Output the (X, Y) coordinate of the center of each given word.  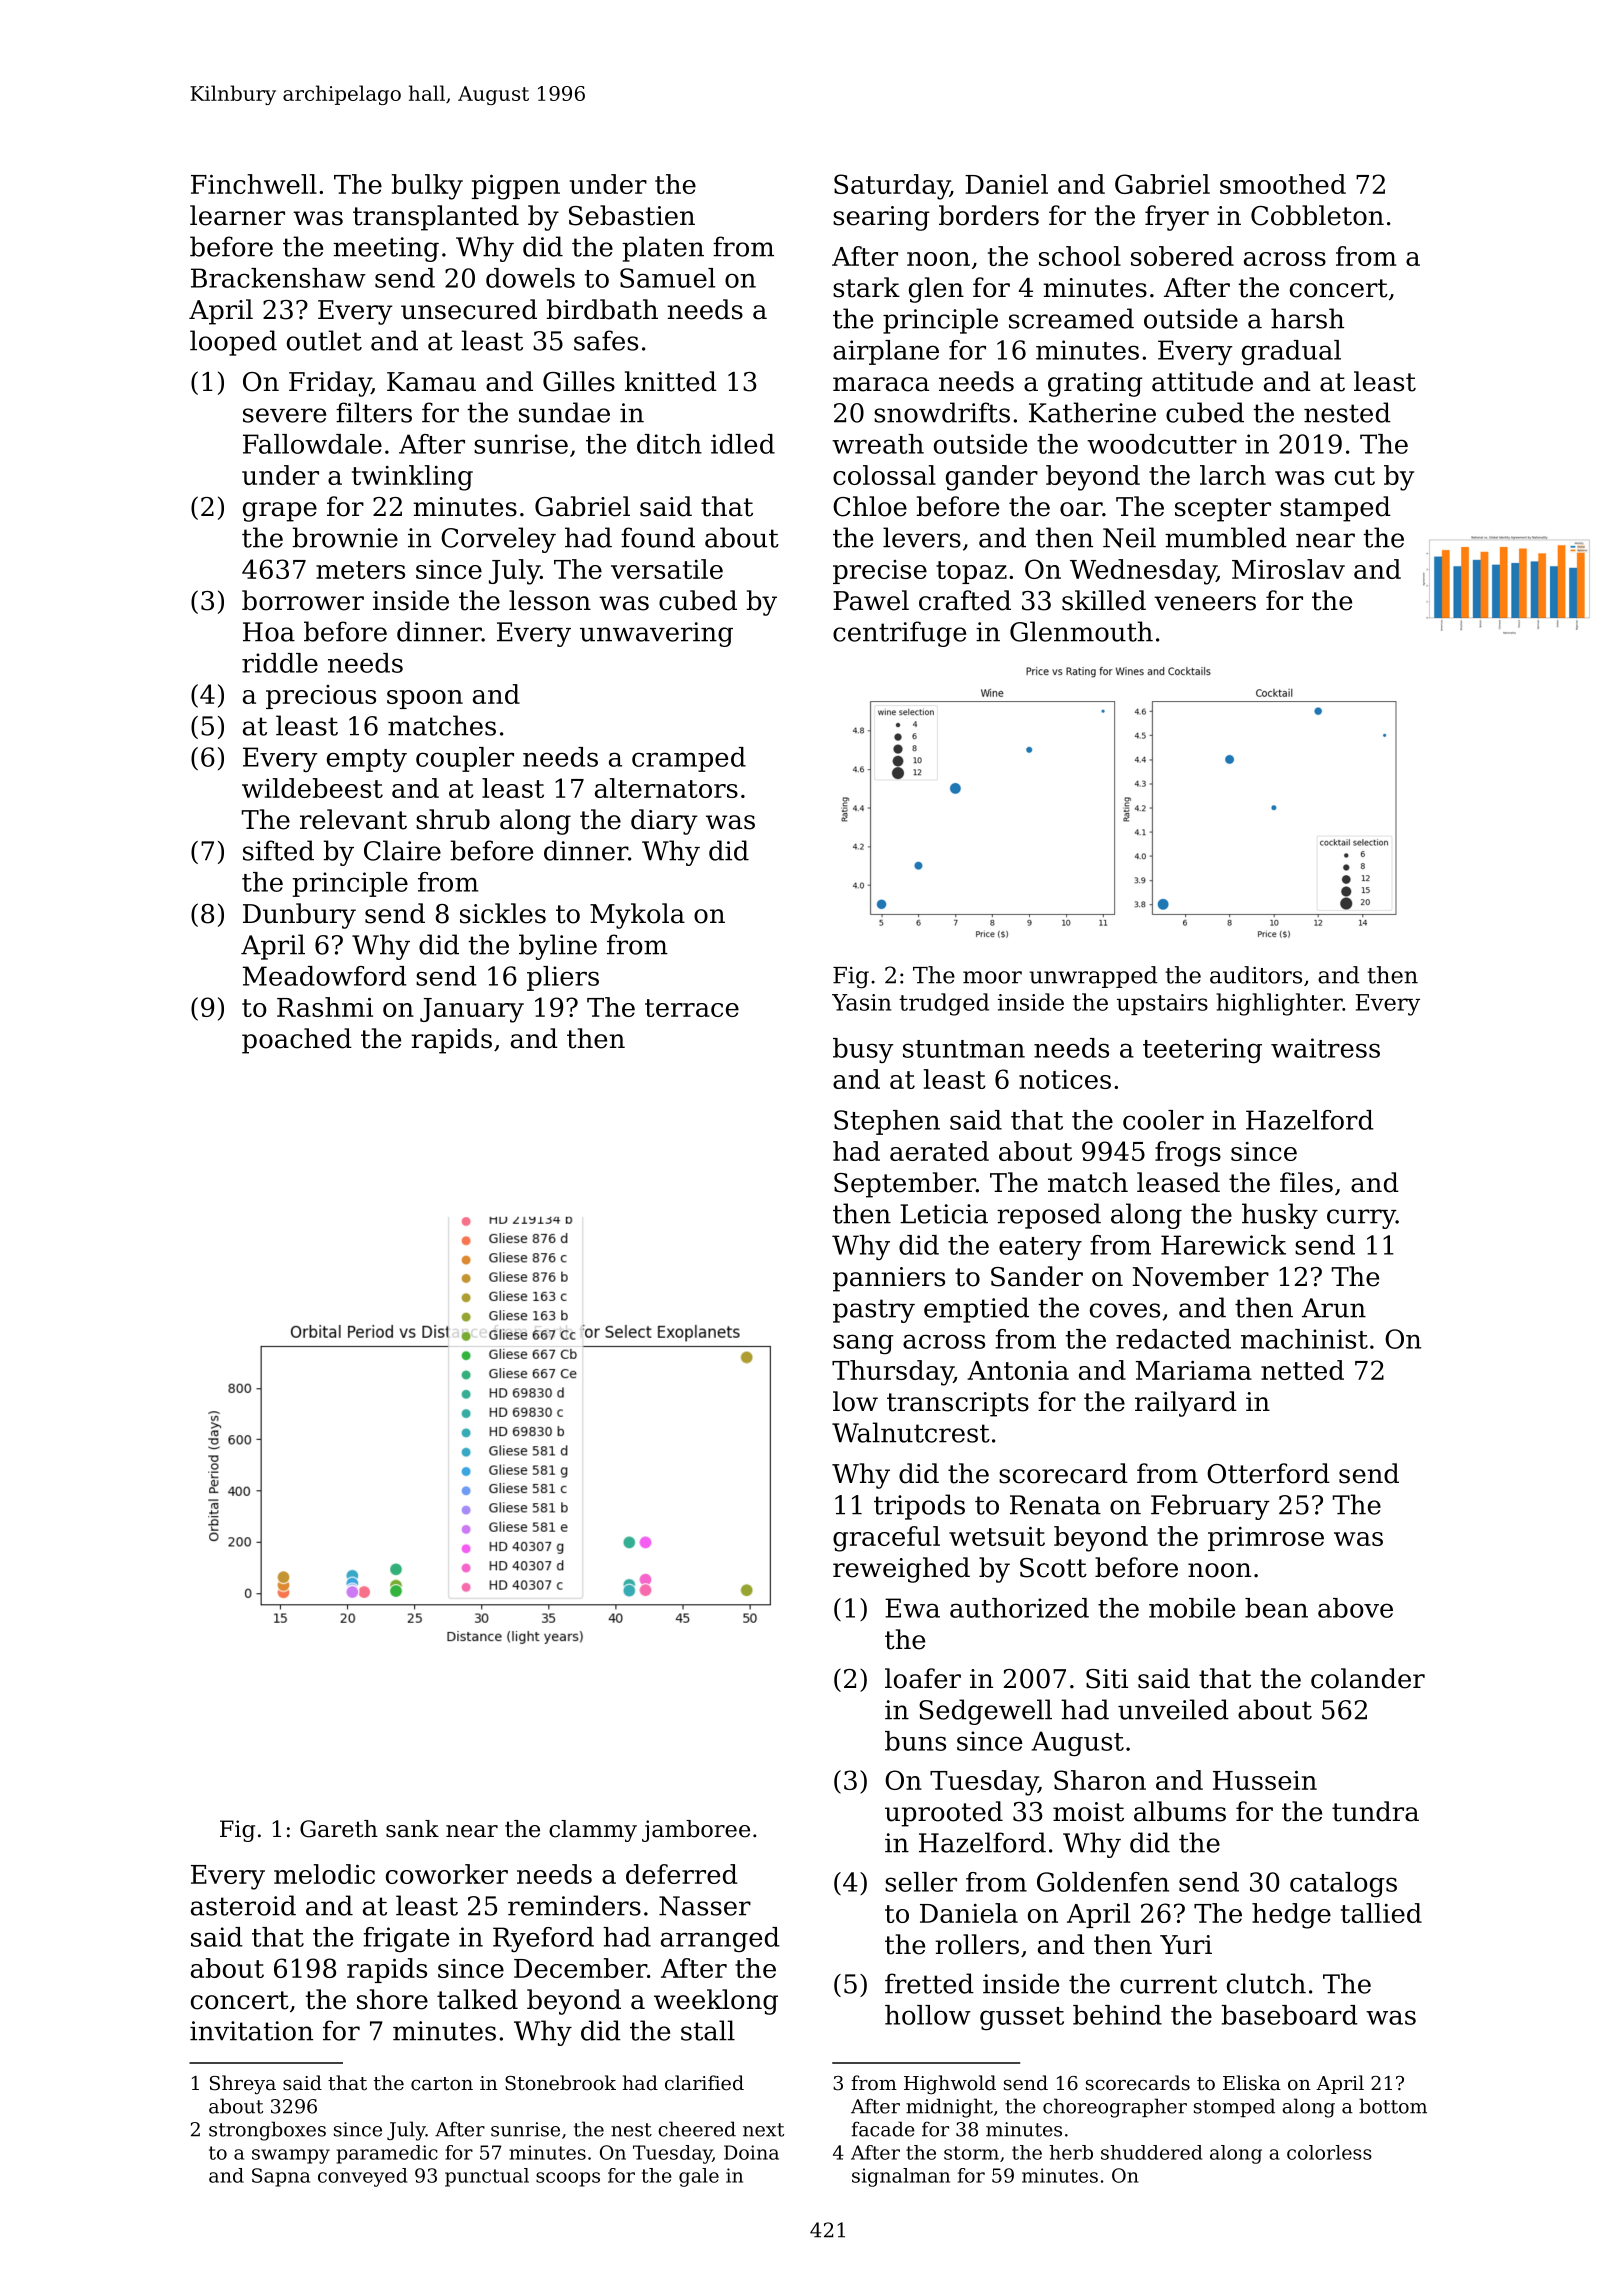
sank (412, 1829)
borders (989, 215)
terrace (692, 1008)
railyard (1186, 1404)
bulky (427, 187)
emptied (976, 1310)
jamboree (696, 1831)
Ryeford (543, 1939)
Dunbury (299, 916)
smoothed (1283, 184)
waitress (1325, 1048)
